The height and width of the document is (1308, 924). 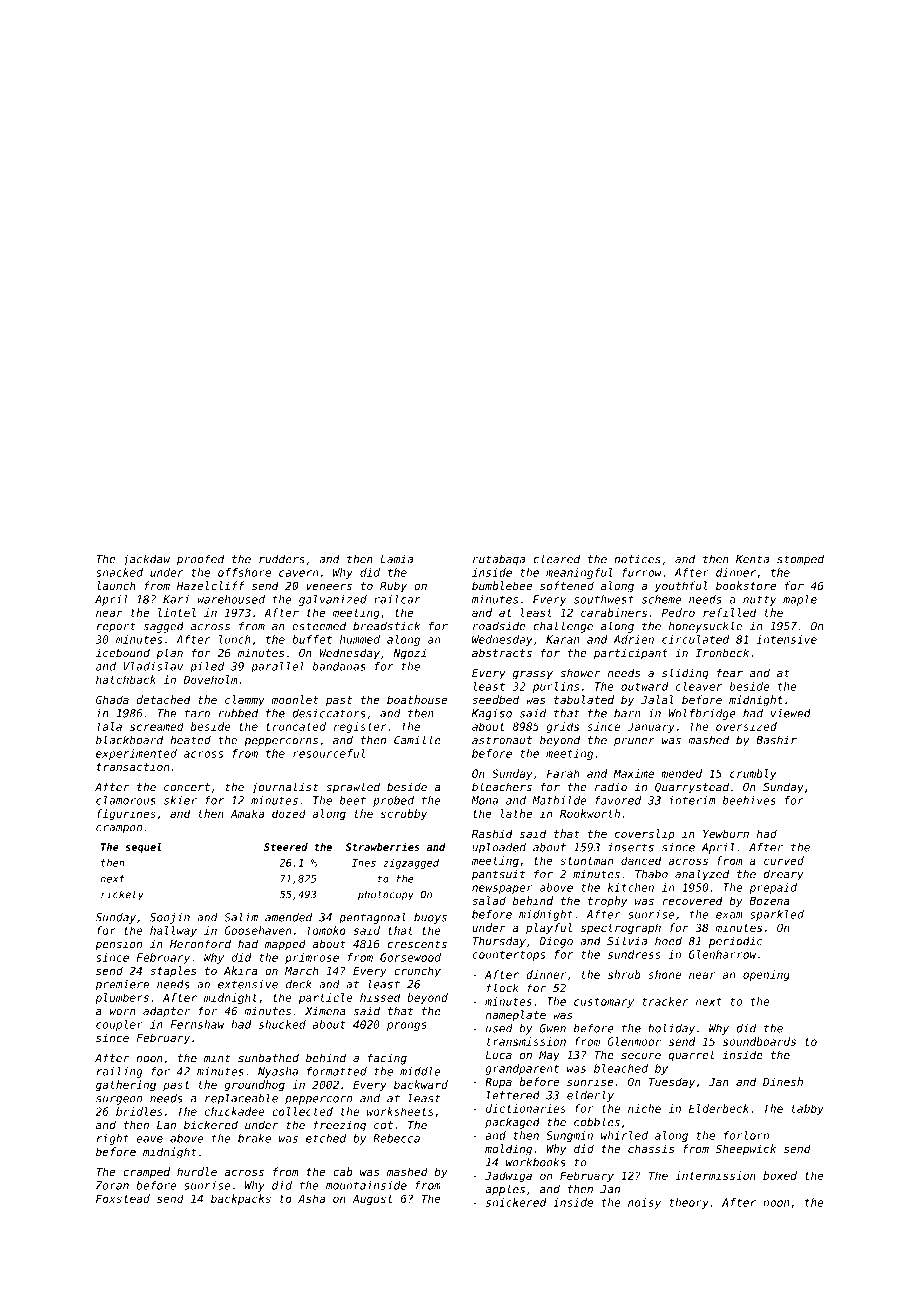 What do you see at coordinates (691, 1056) in the document?
I see `quarrel` at bounding box center [691, 1056].
